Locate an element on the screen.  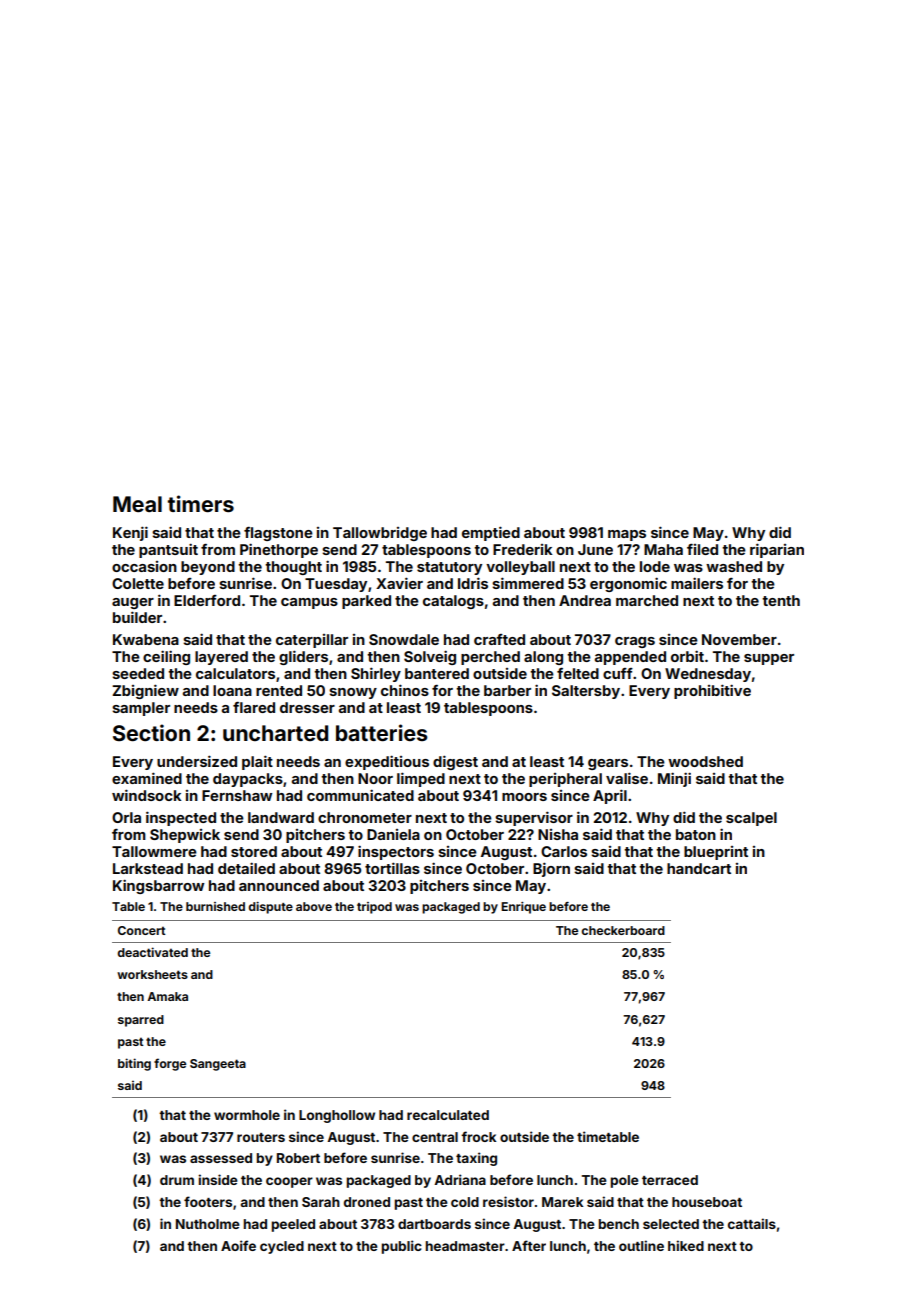
Kenji is located at coordinates (130, 533).
